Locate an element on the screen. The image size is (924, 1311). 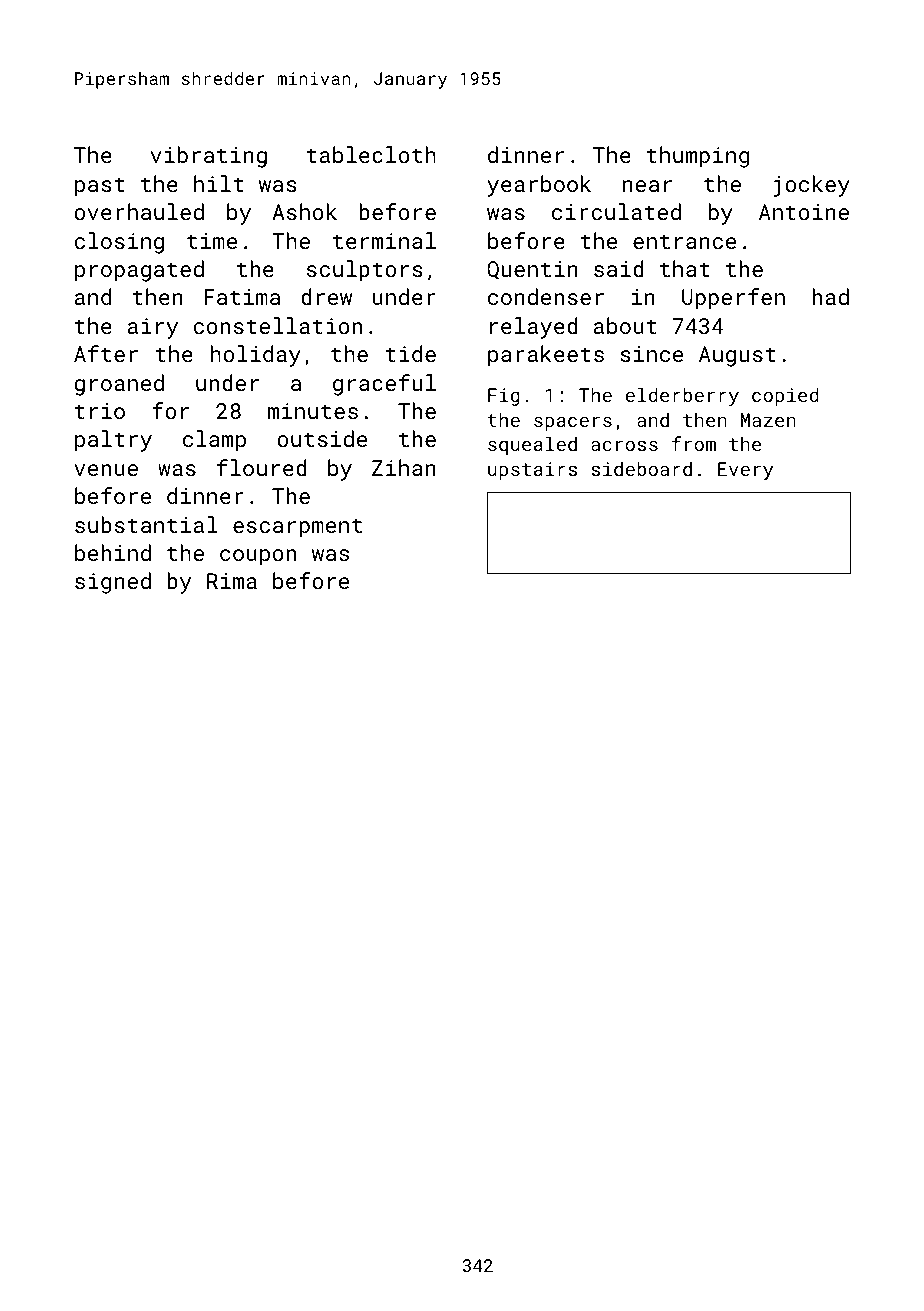
floured is located at coordinates (262, 467).
